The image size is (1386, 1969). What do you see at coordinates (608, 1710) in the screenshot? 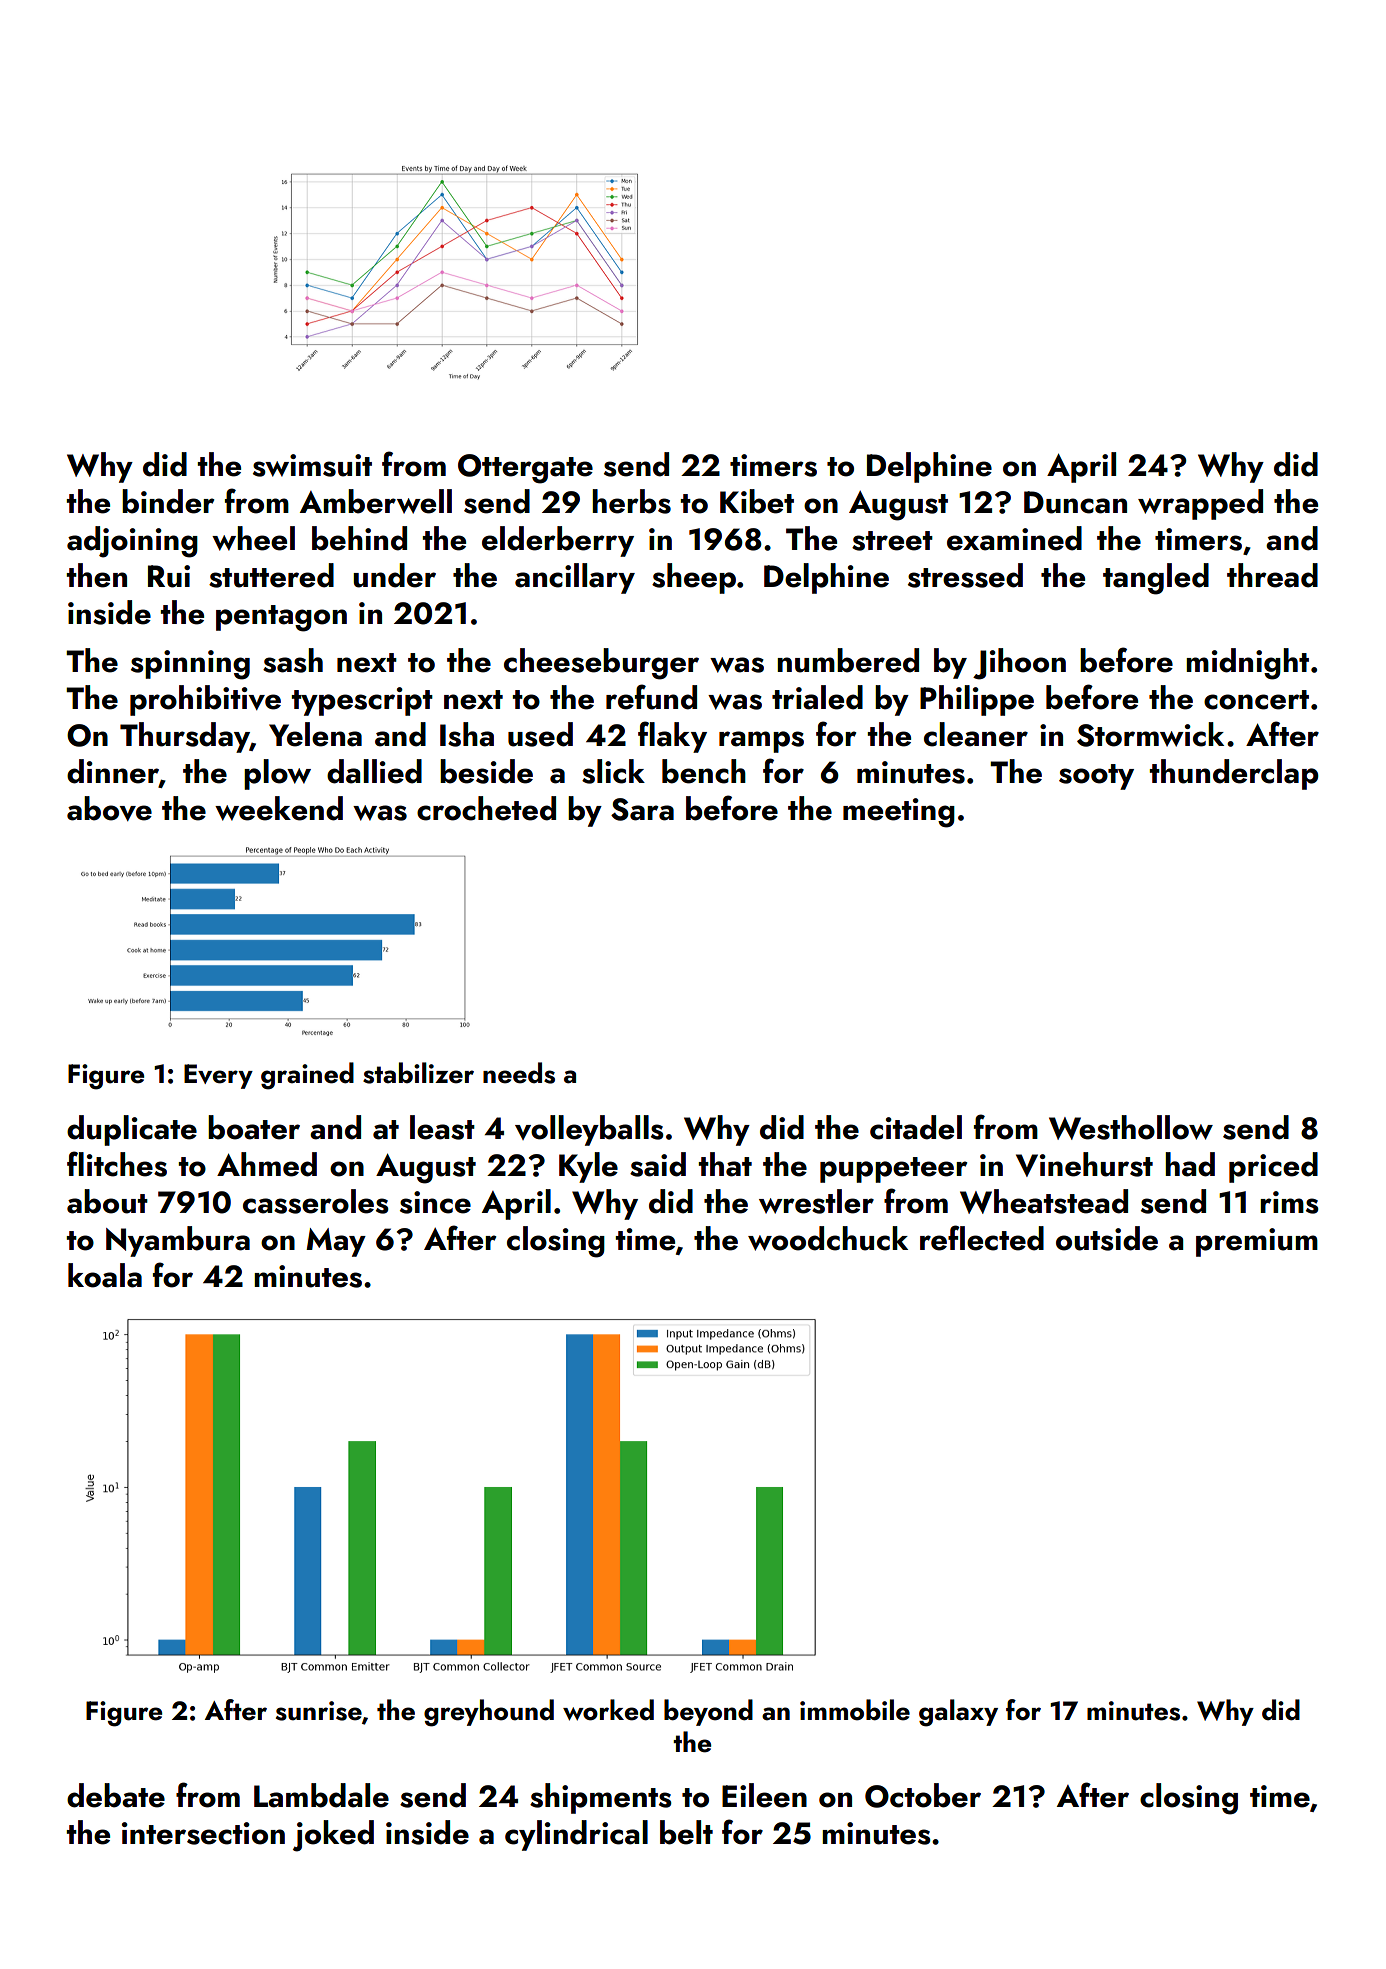
I see `worked` at bounding box center [608, 1710].
